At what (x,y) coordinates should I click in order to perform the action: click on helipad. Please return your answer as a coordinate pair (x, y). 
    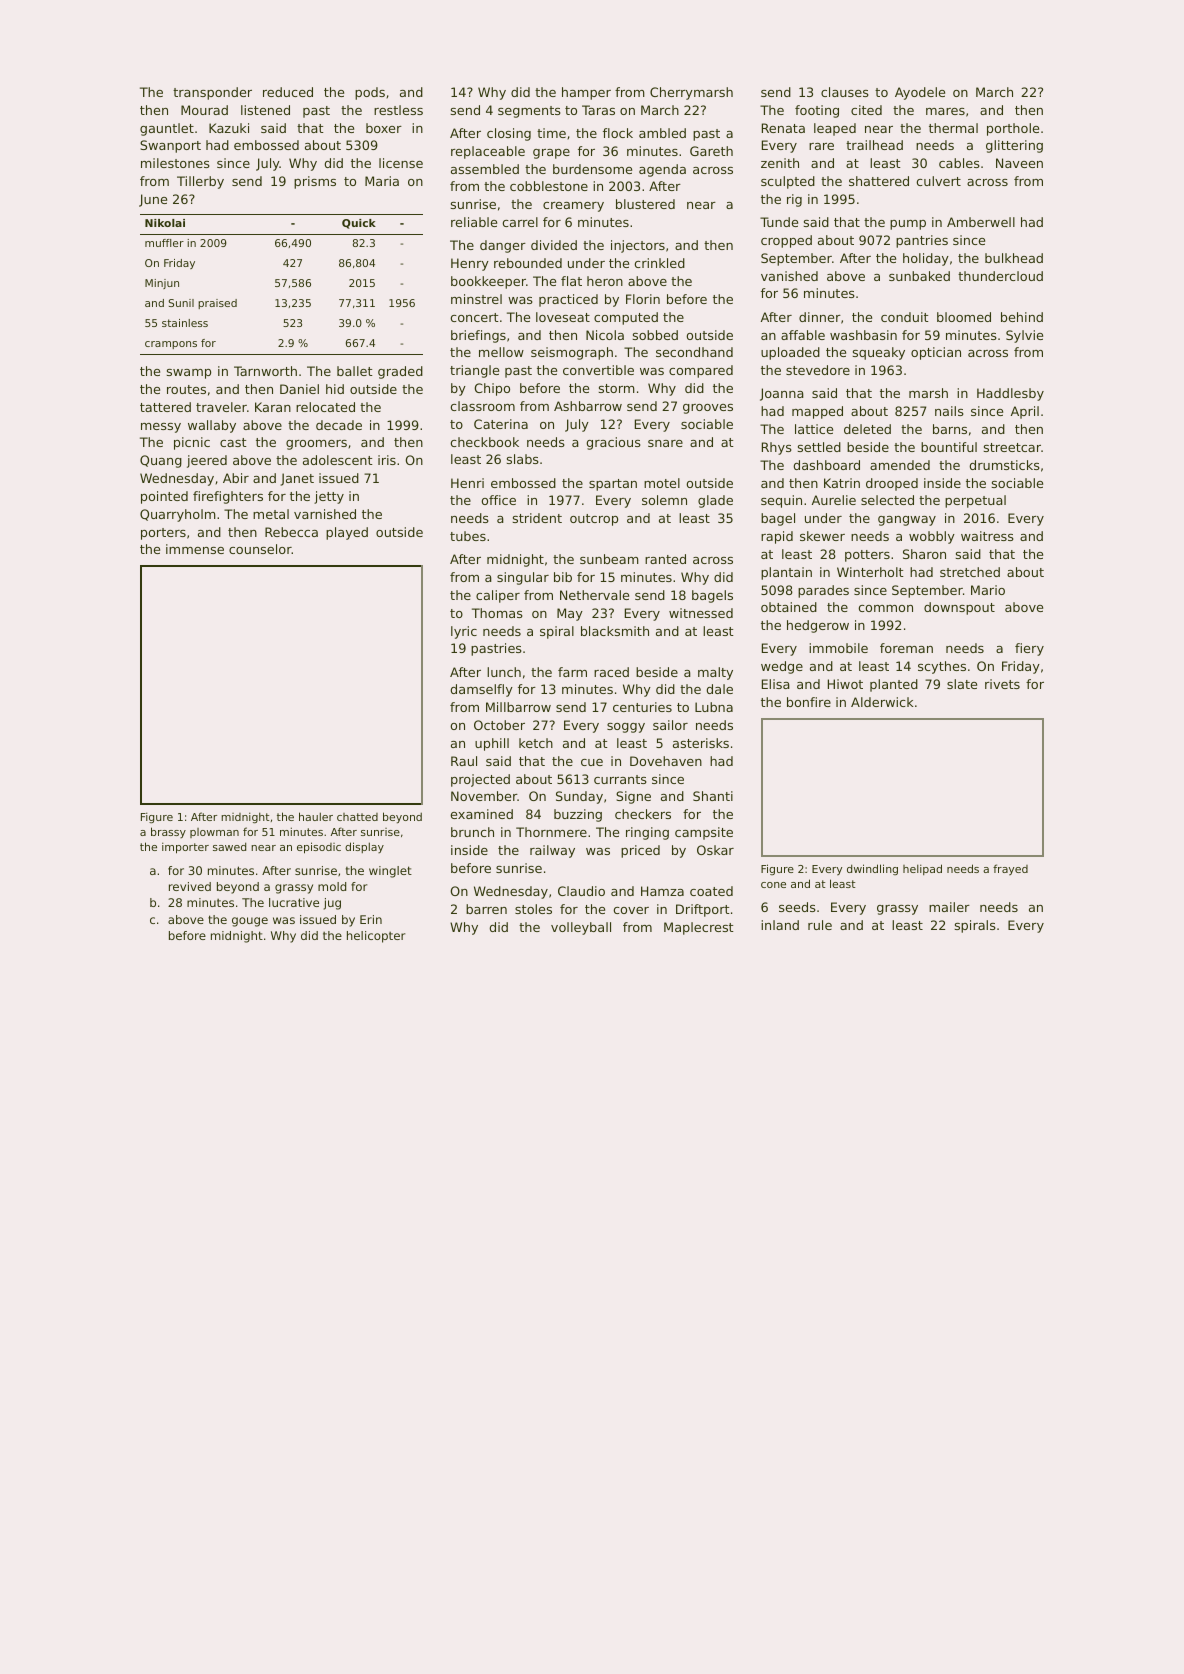
    Looking at the image, I should click on (922, 869).
